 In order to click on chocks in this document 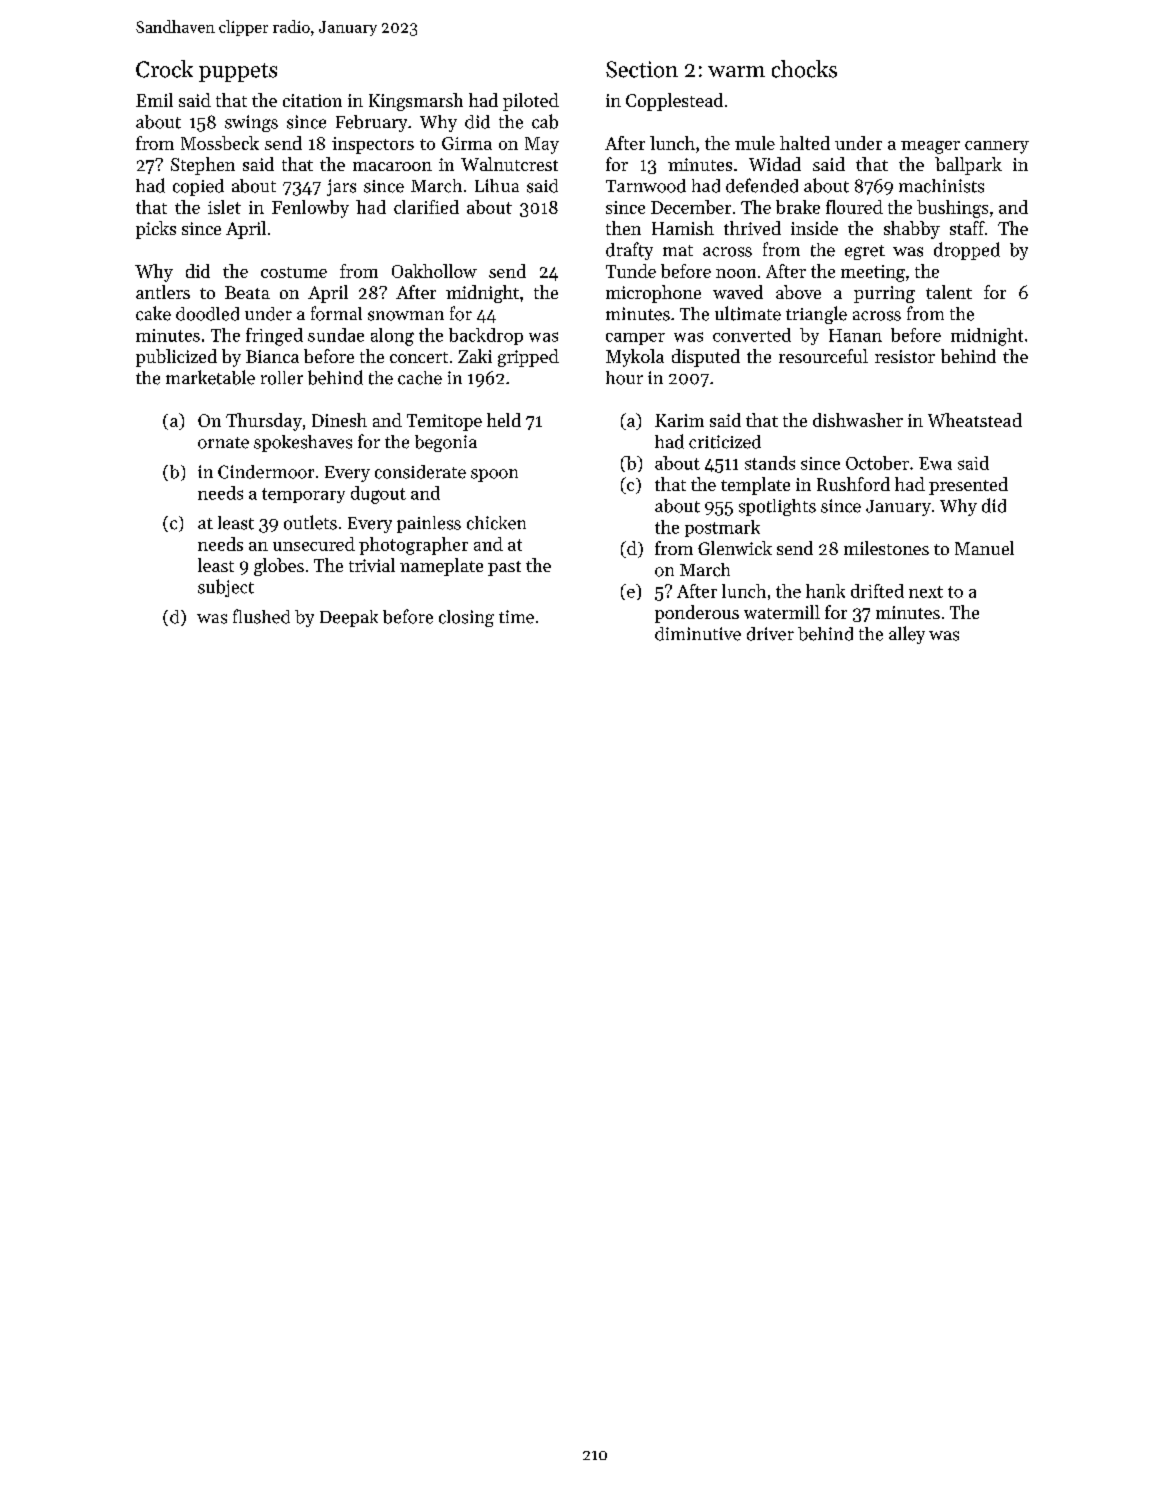, I will do `click(804, 69)`.
